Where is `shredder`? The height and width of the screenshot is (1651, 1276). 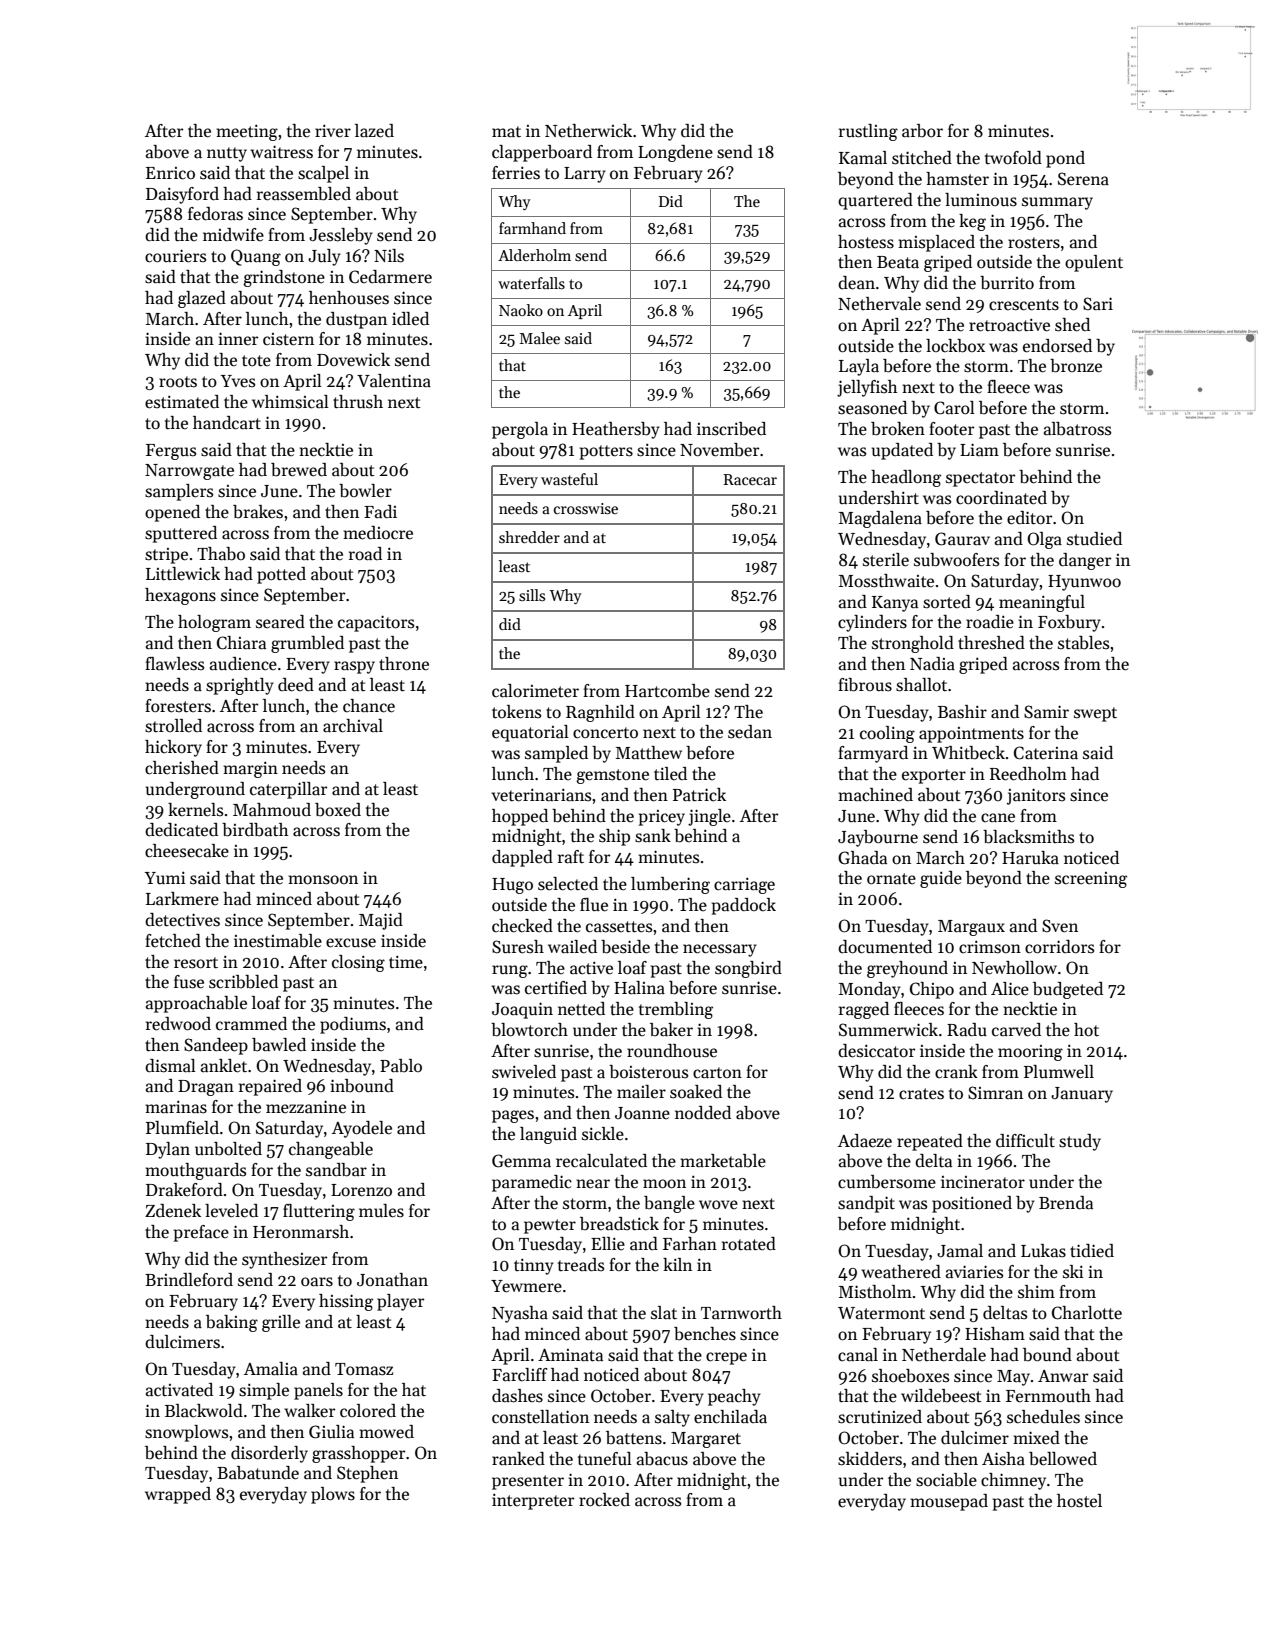
shredder is located at coordinates (529, 537).
